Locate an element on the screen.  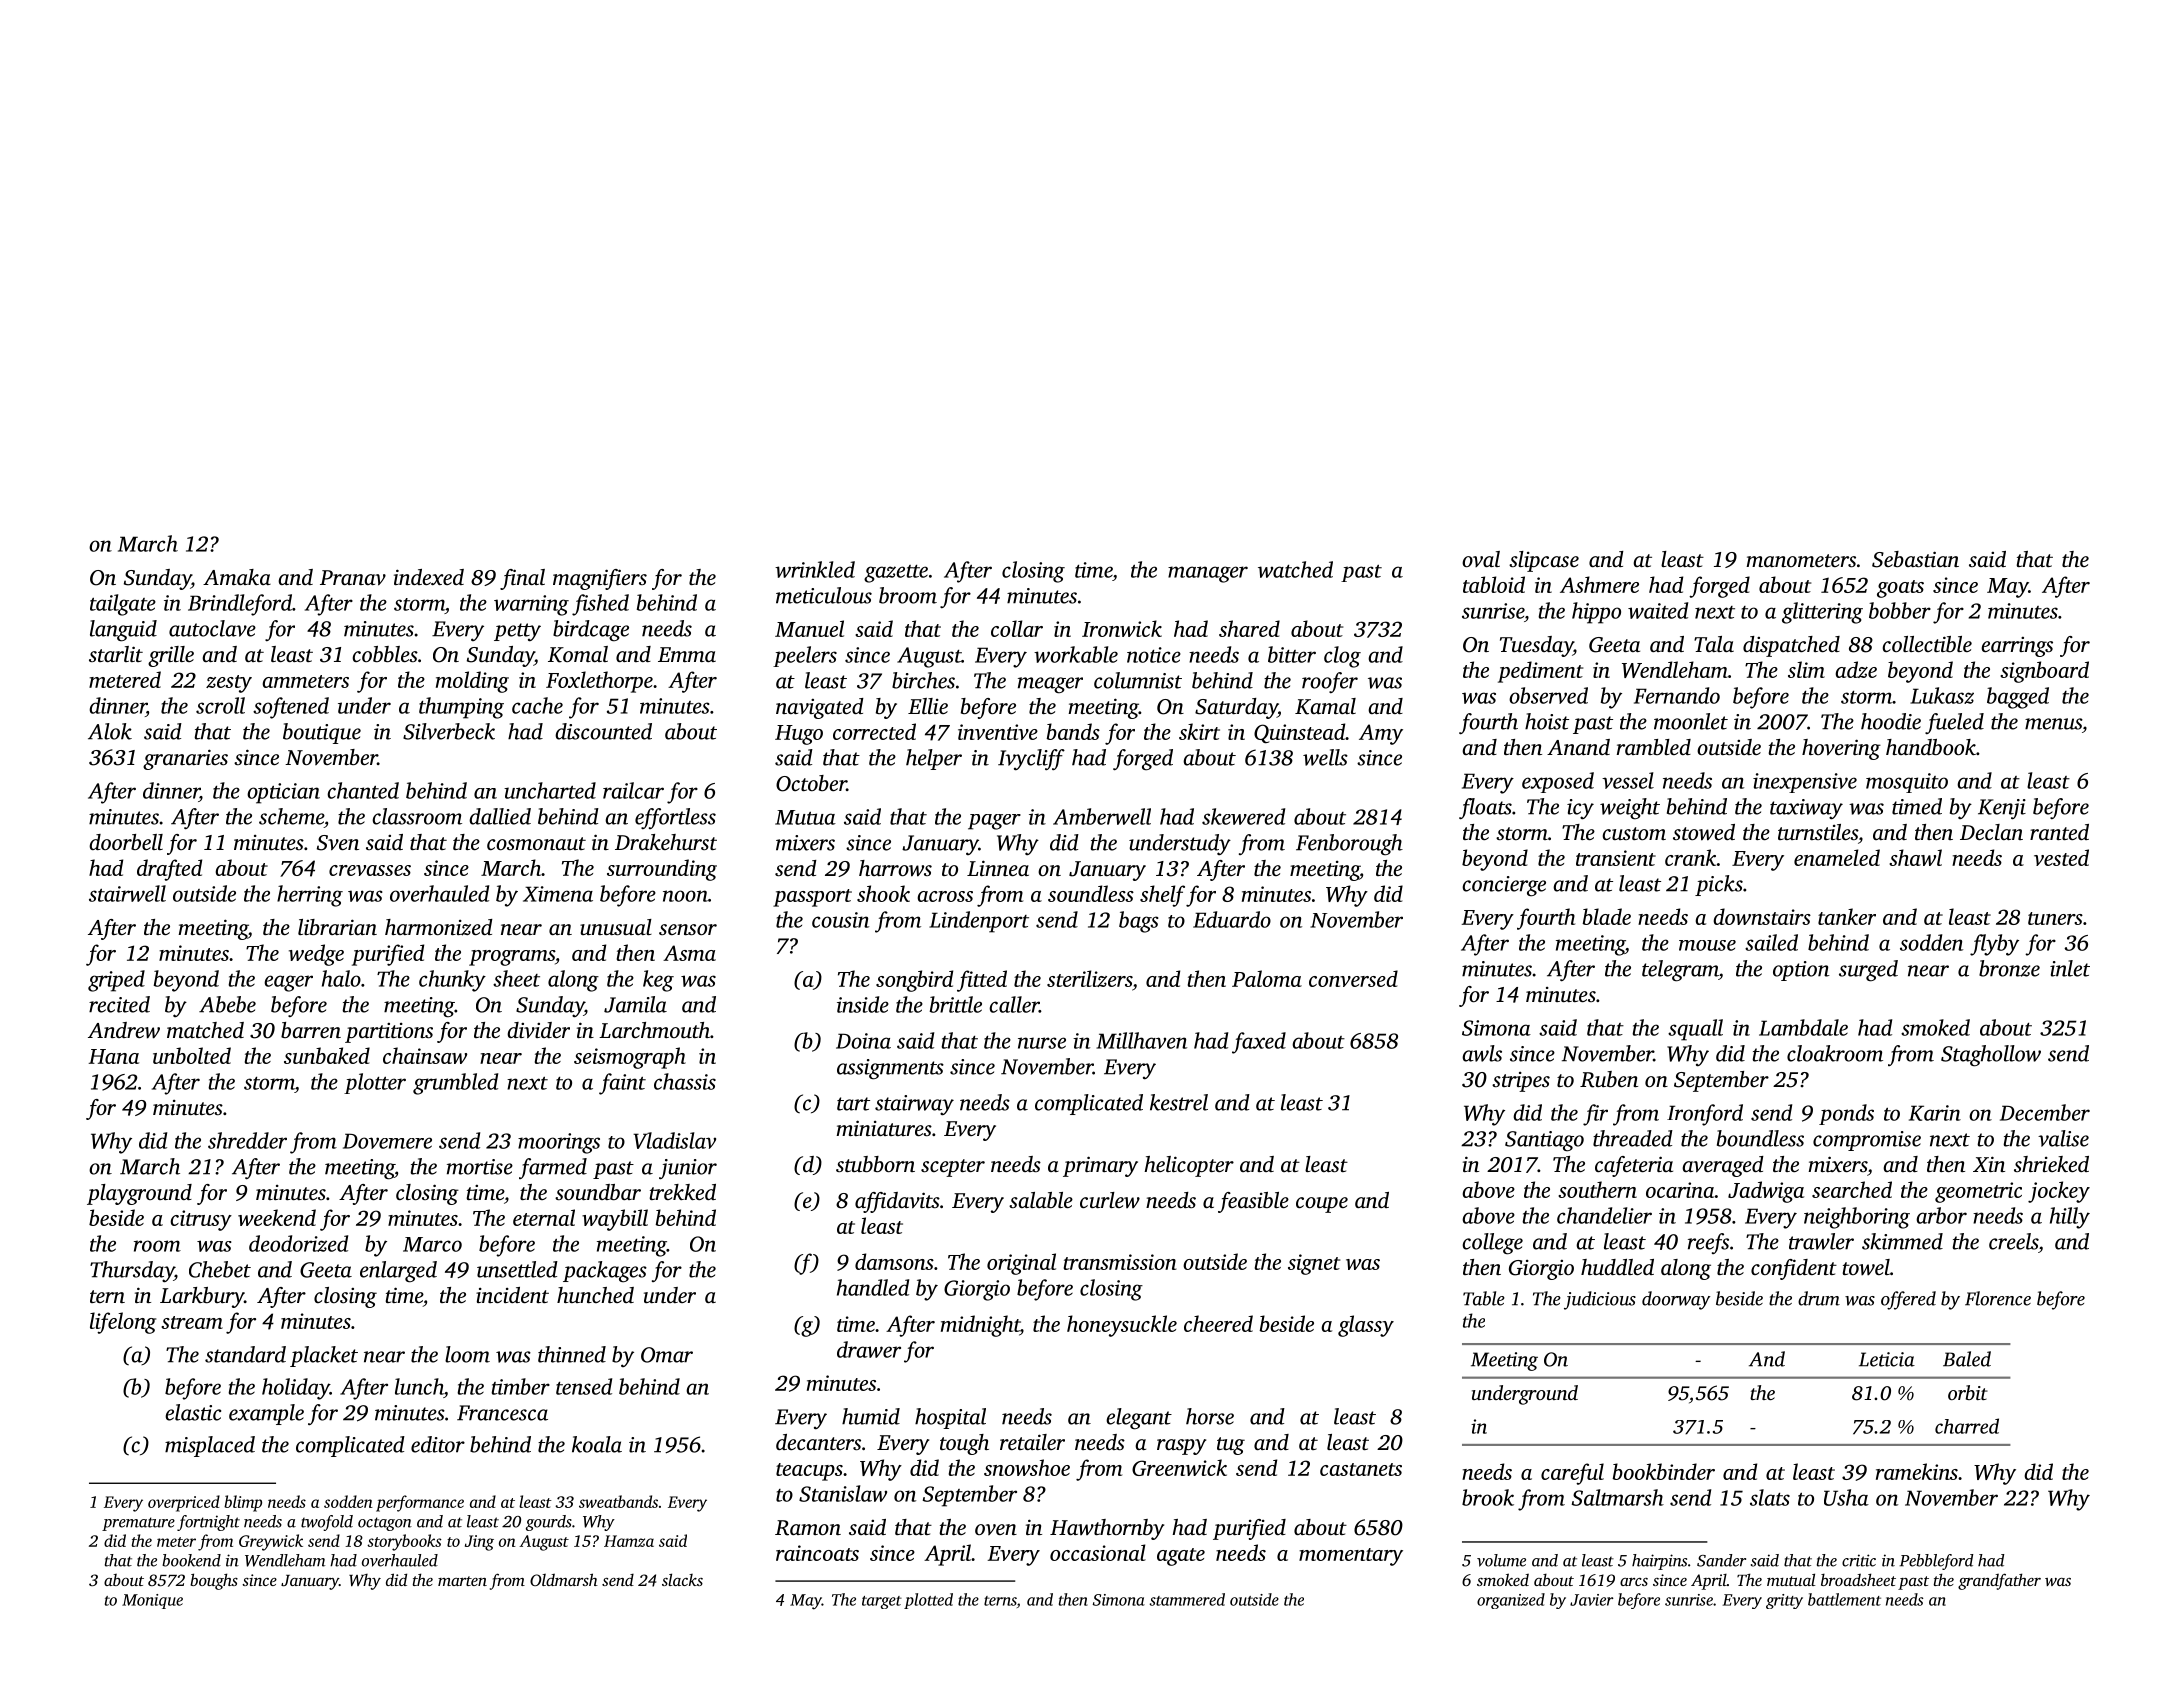
grandfather is located at coordinates (1999, 1581).
